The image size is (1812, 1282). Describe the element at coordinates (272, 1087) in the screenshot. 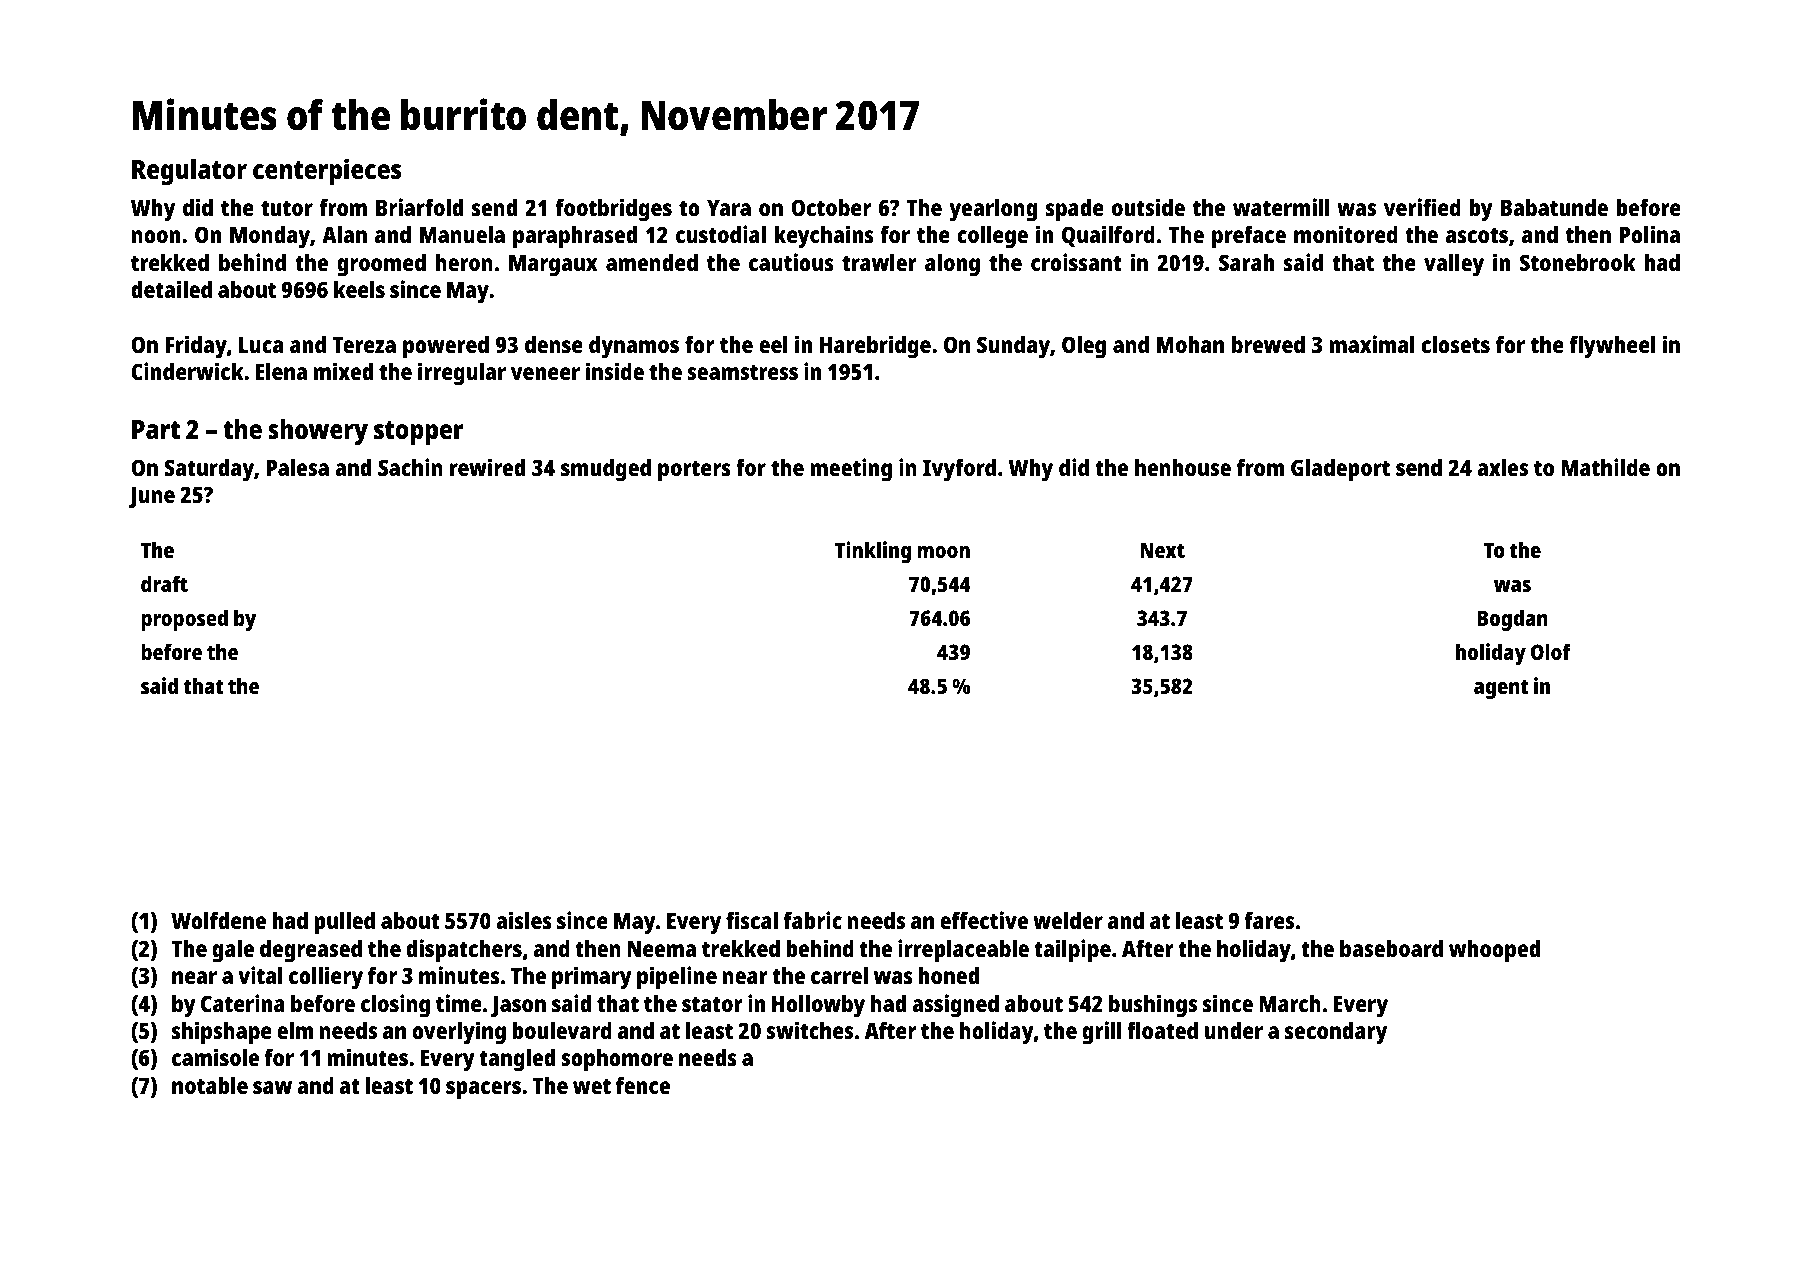

I see `saw` at that location.
